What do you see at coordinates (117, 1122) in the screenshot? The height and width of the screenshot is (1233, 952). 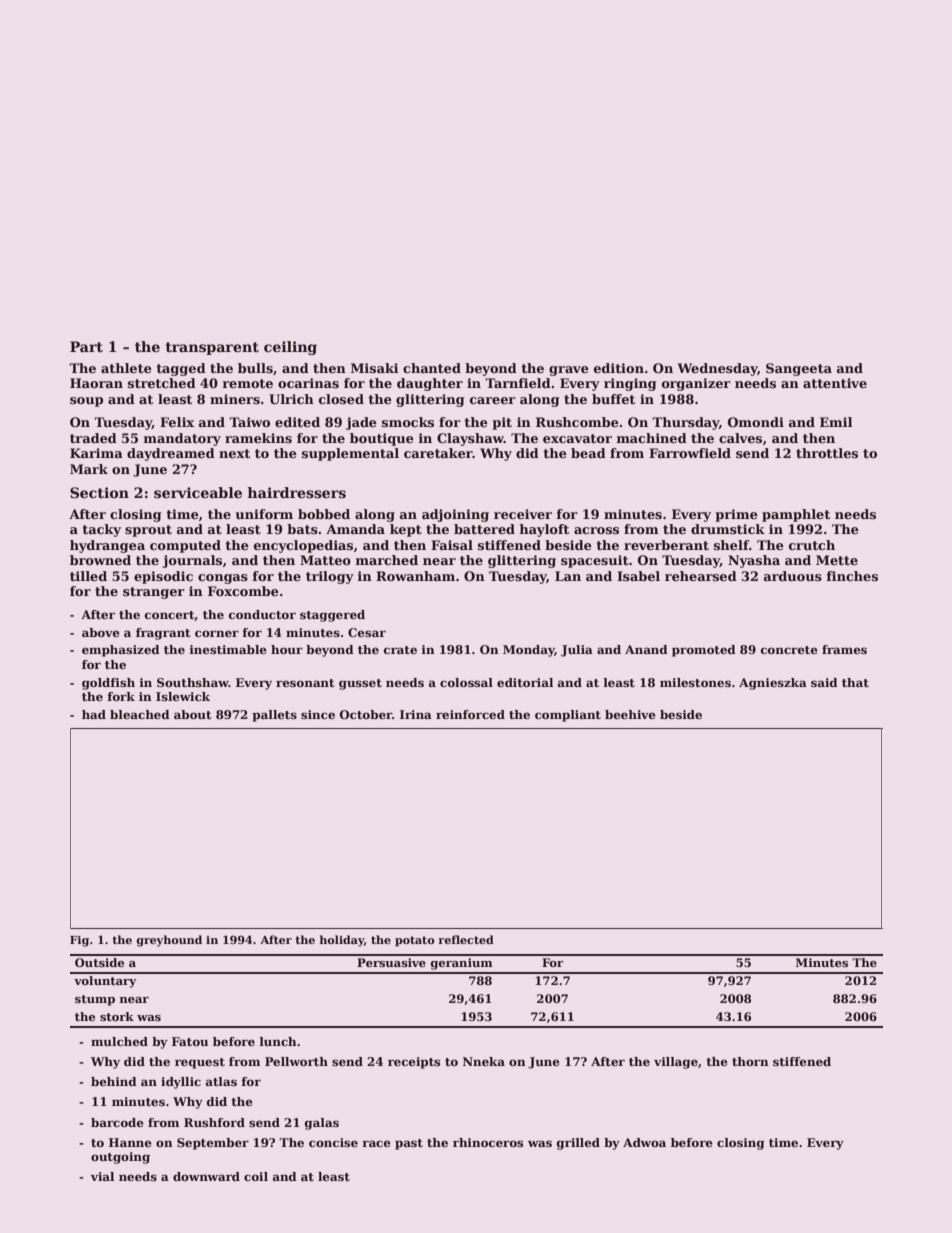 I see `barcode` at bounding box center [117, 1122].
